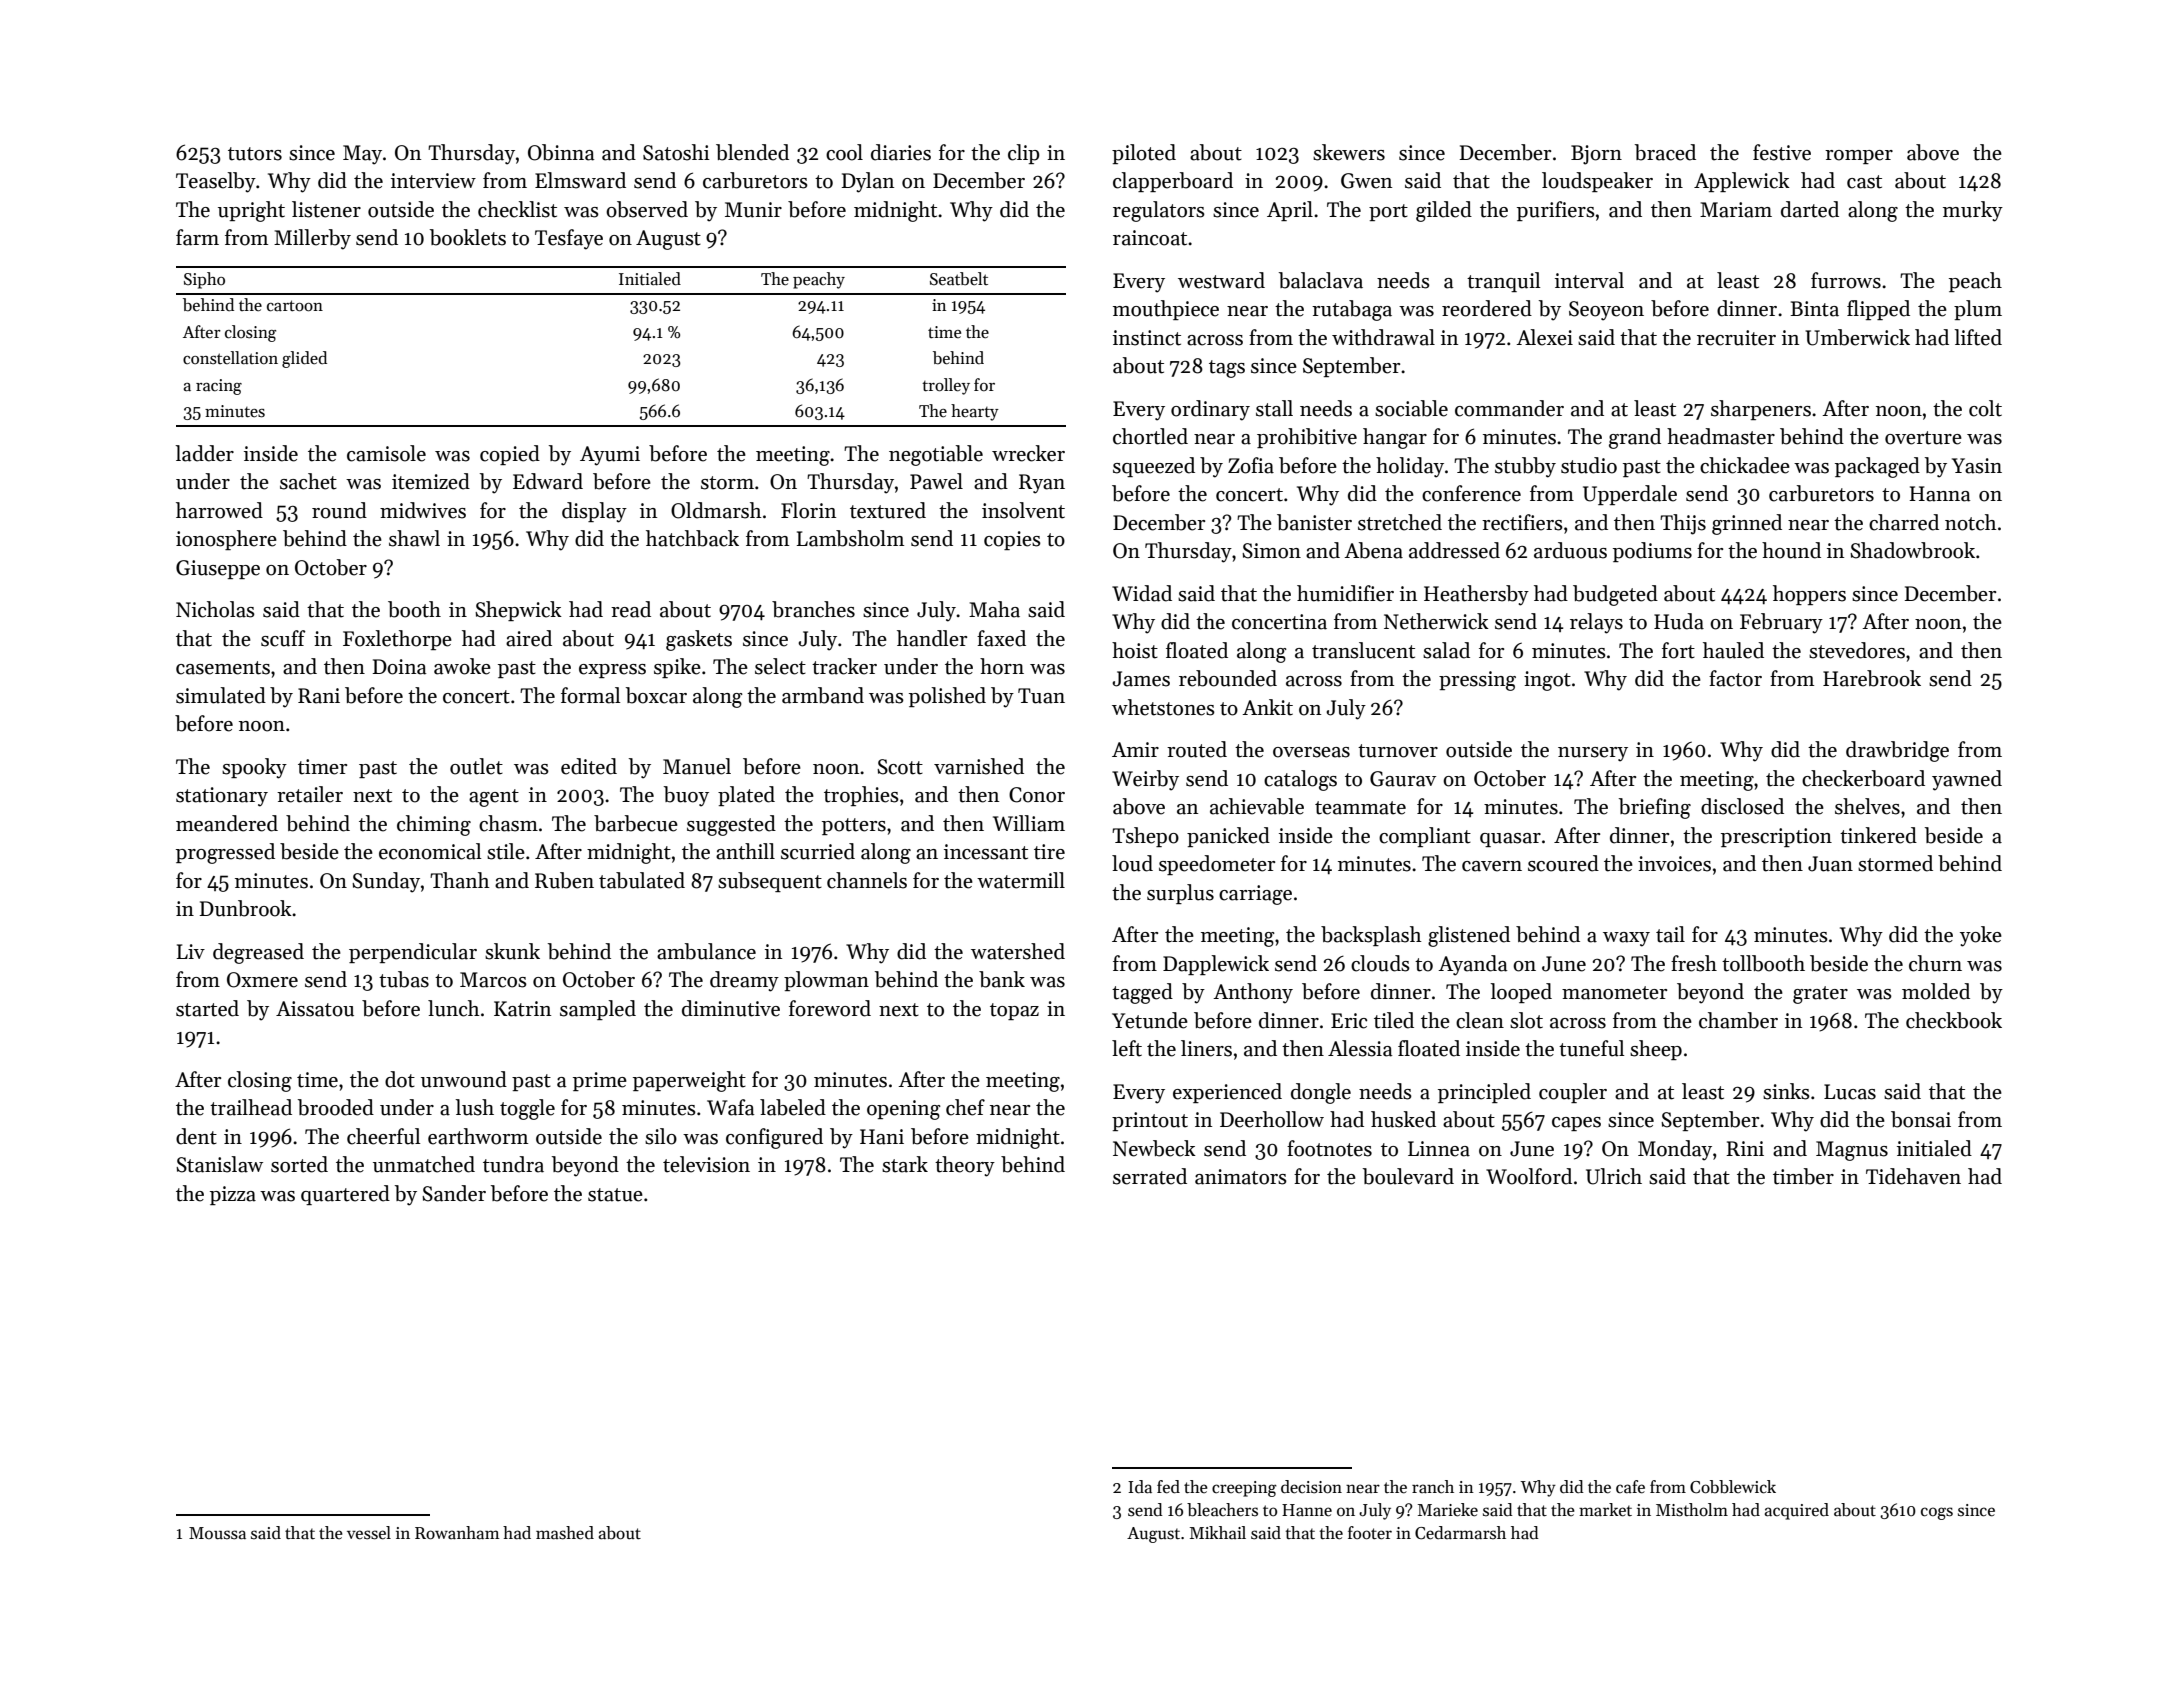 The image size is (2178, 1683). I want to click on Amir, so click(1135, 749).
